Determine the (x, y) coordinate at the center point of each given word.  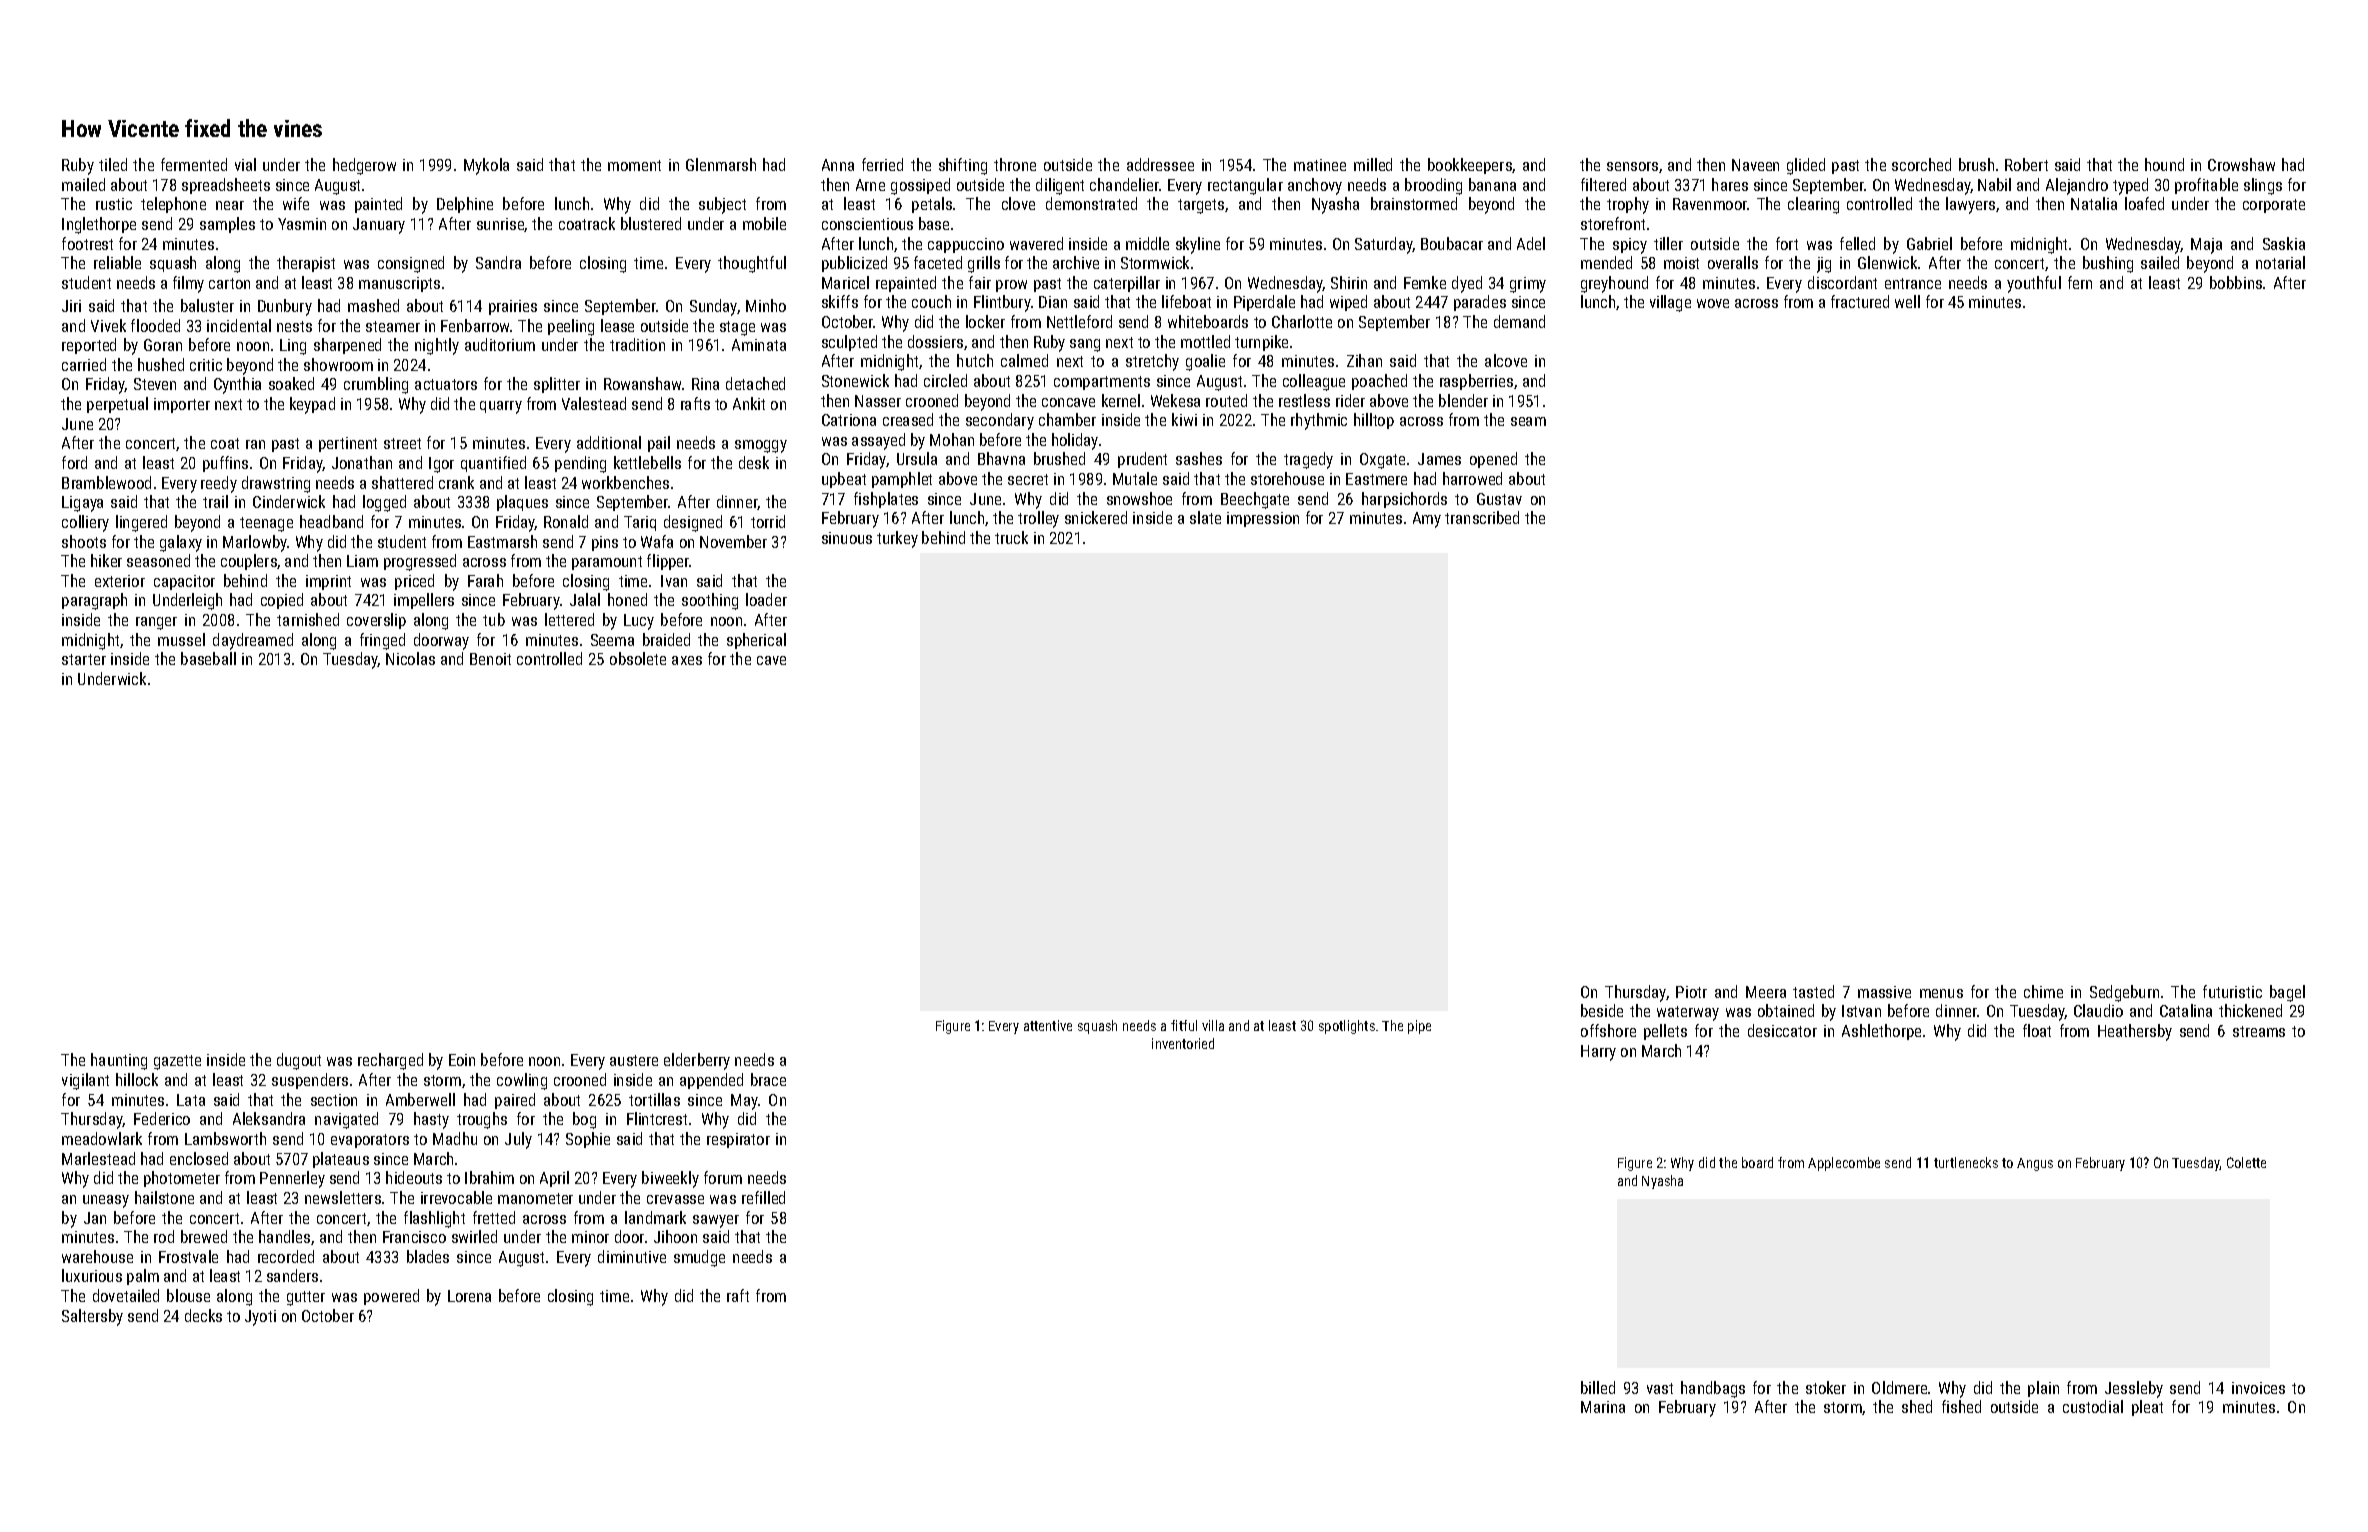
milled (1373, 164)
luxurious (92, 1275)
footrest (87, 243)
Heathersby (2135, 1032)
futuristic (2232, 991)
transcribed (1482, 517)
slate (1205, 517)
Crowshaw (2241, 164)
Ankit (749, 403)
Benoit (490, 659)
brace (768, 1079)
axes (687, 660)
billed (1598, 1387)
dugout (299, 1061)
